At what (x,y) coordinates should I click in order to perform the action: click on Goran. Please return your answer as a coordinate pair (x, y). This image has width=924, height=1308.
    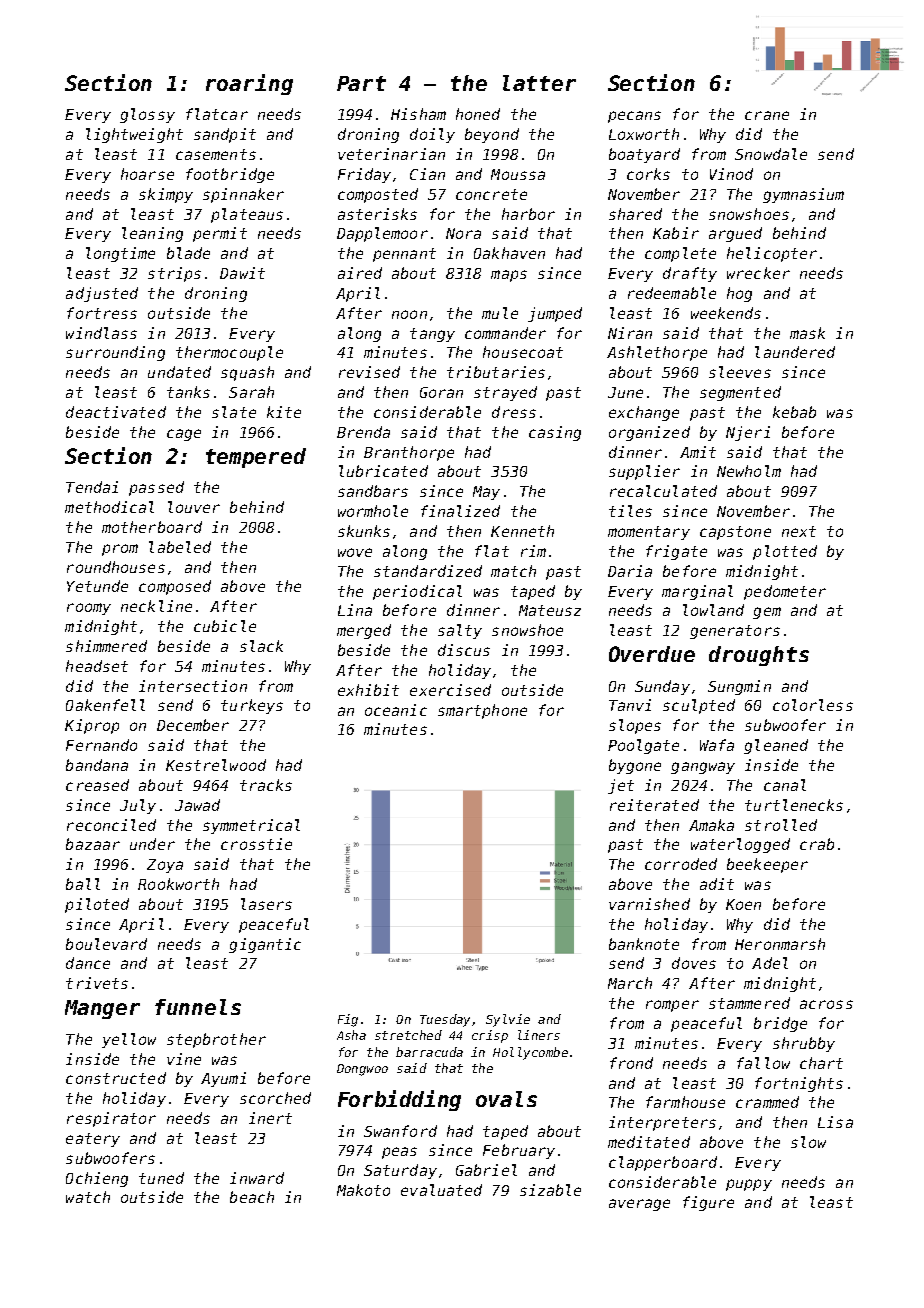
    Looking at the image, I should click on (441, 392).
